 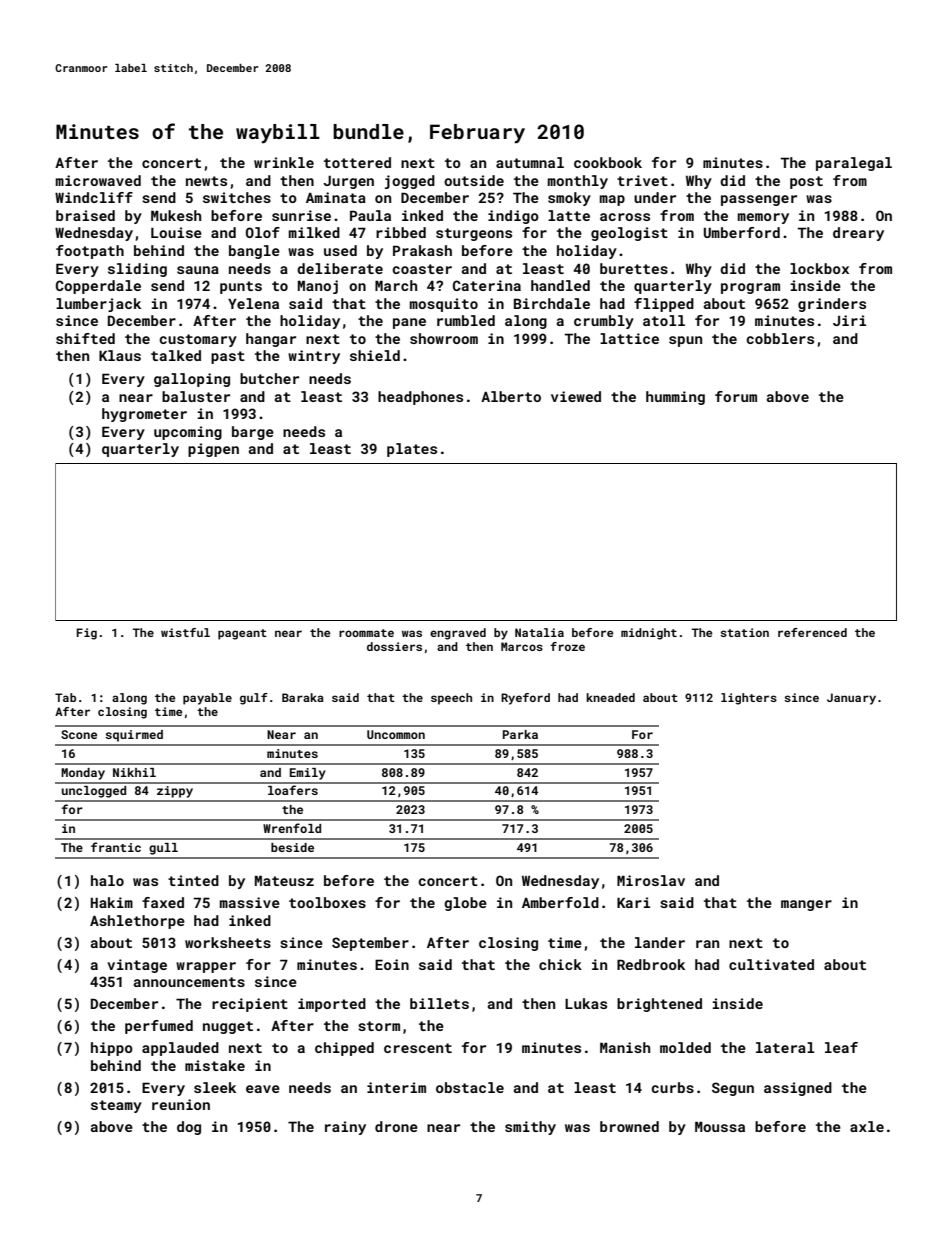 What do you see at coordinates (851, 699) in the image?
I see `January` at bounding box center [851, 699].
